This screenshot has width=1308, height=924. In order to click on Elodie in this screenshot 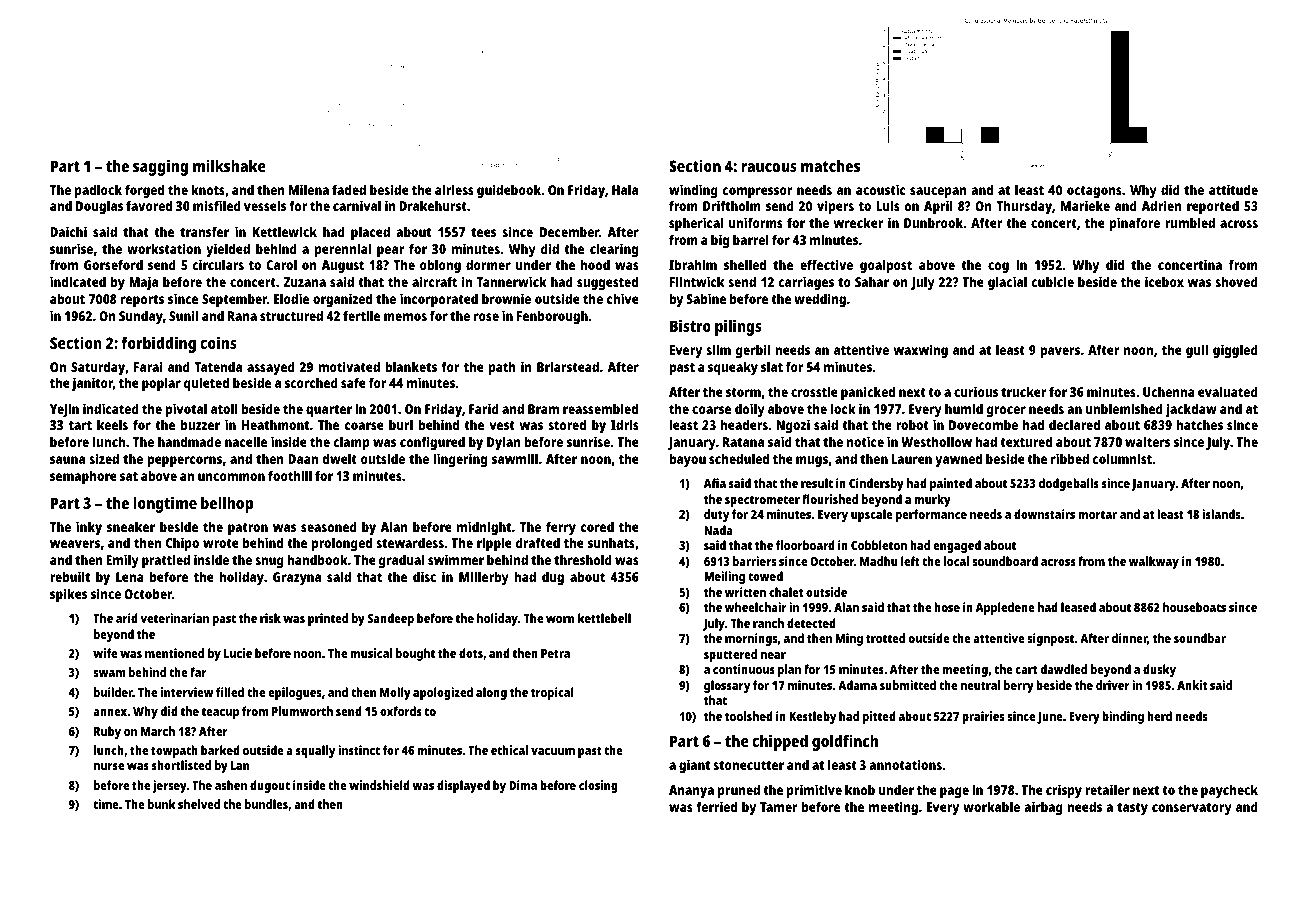, I will do `click(291, 298)`.
